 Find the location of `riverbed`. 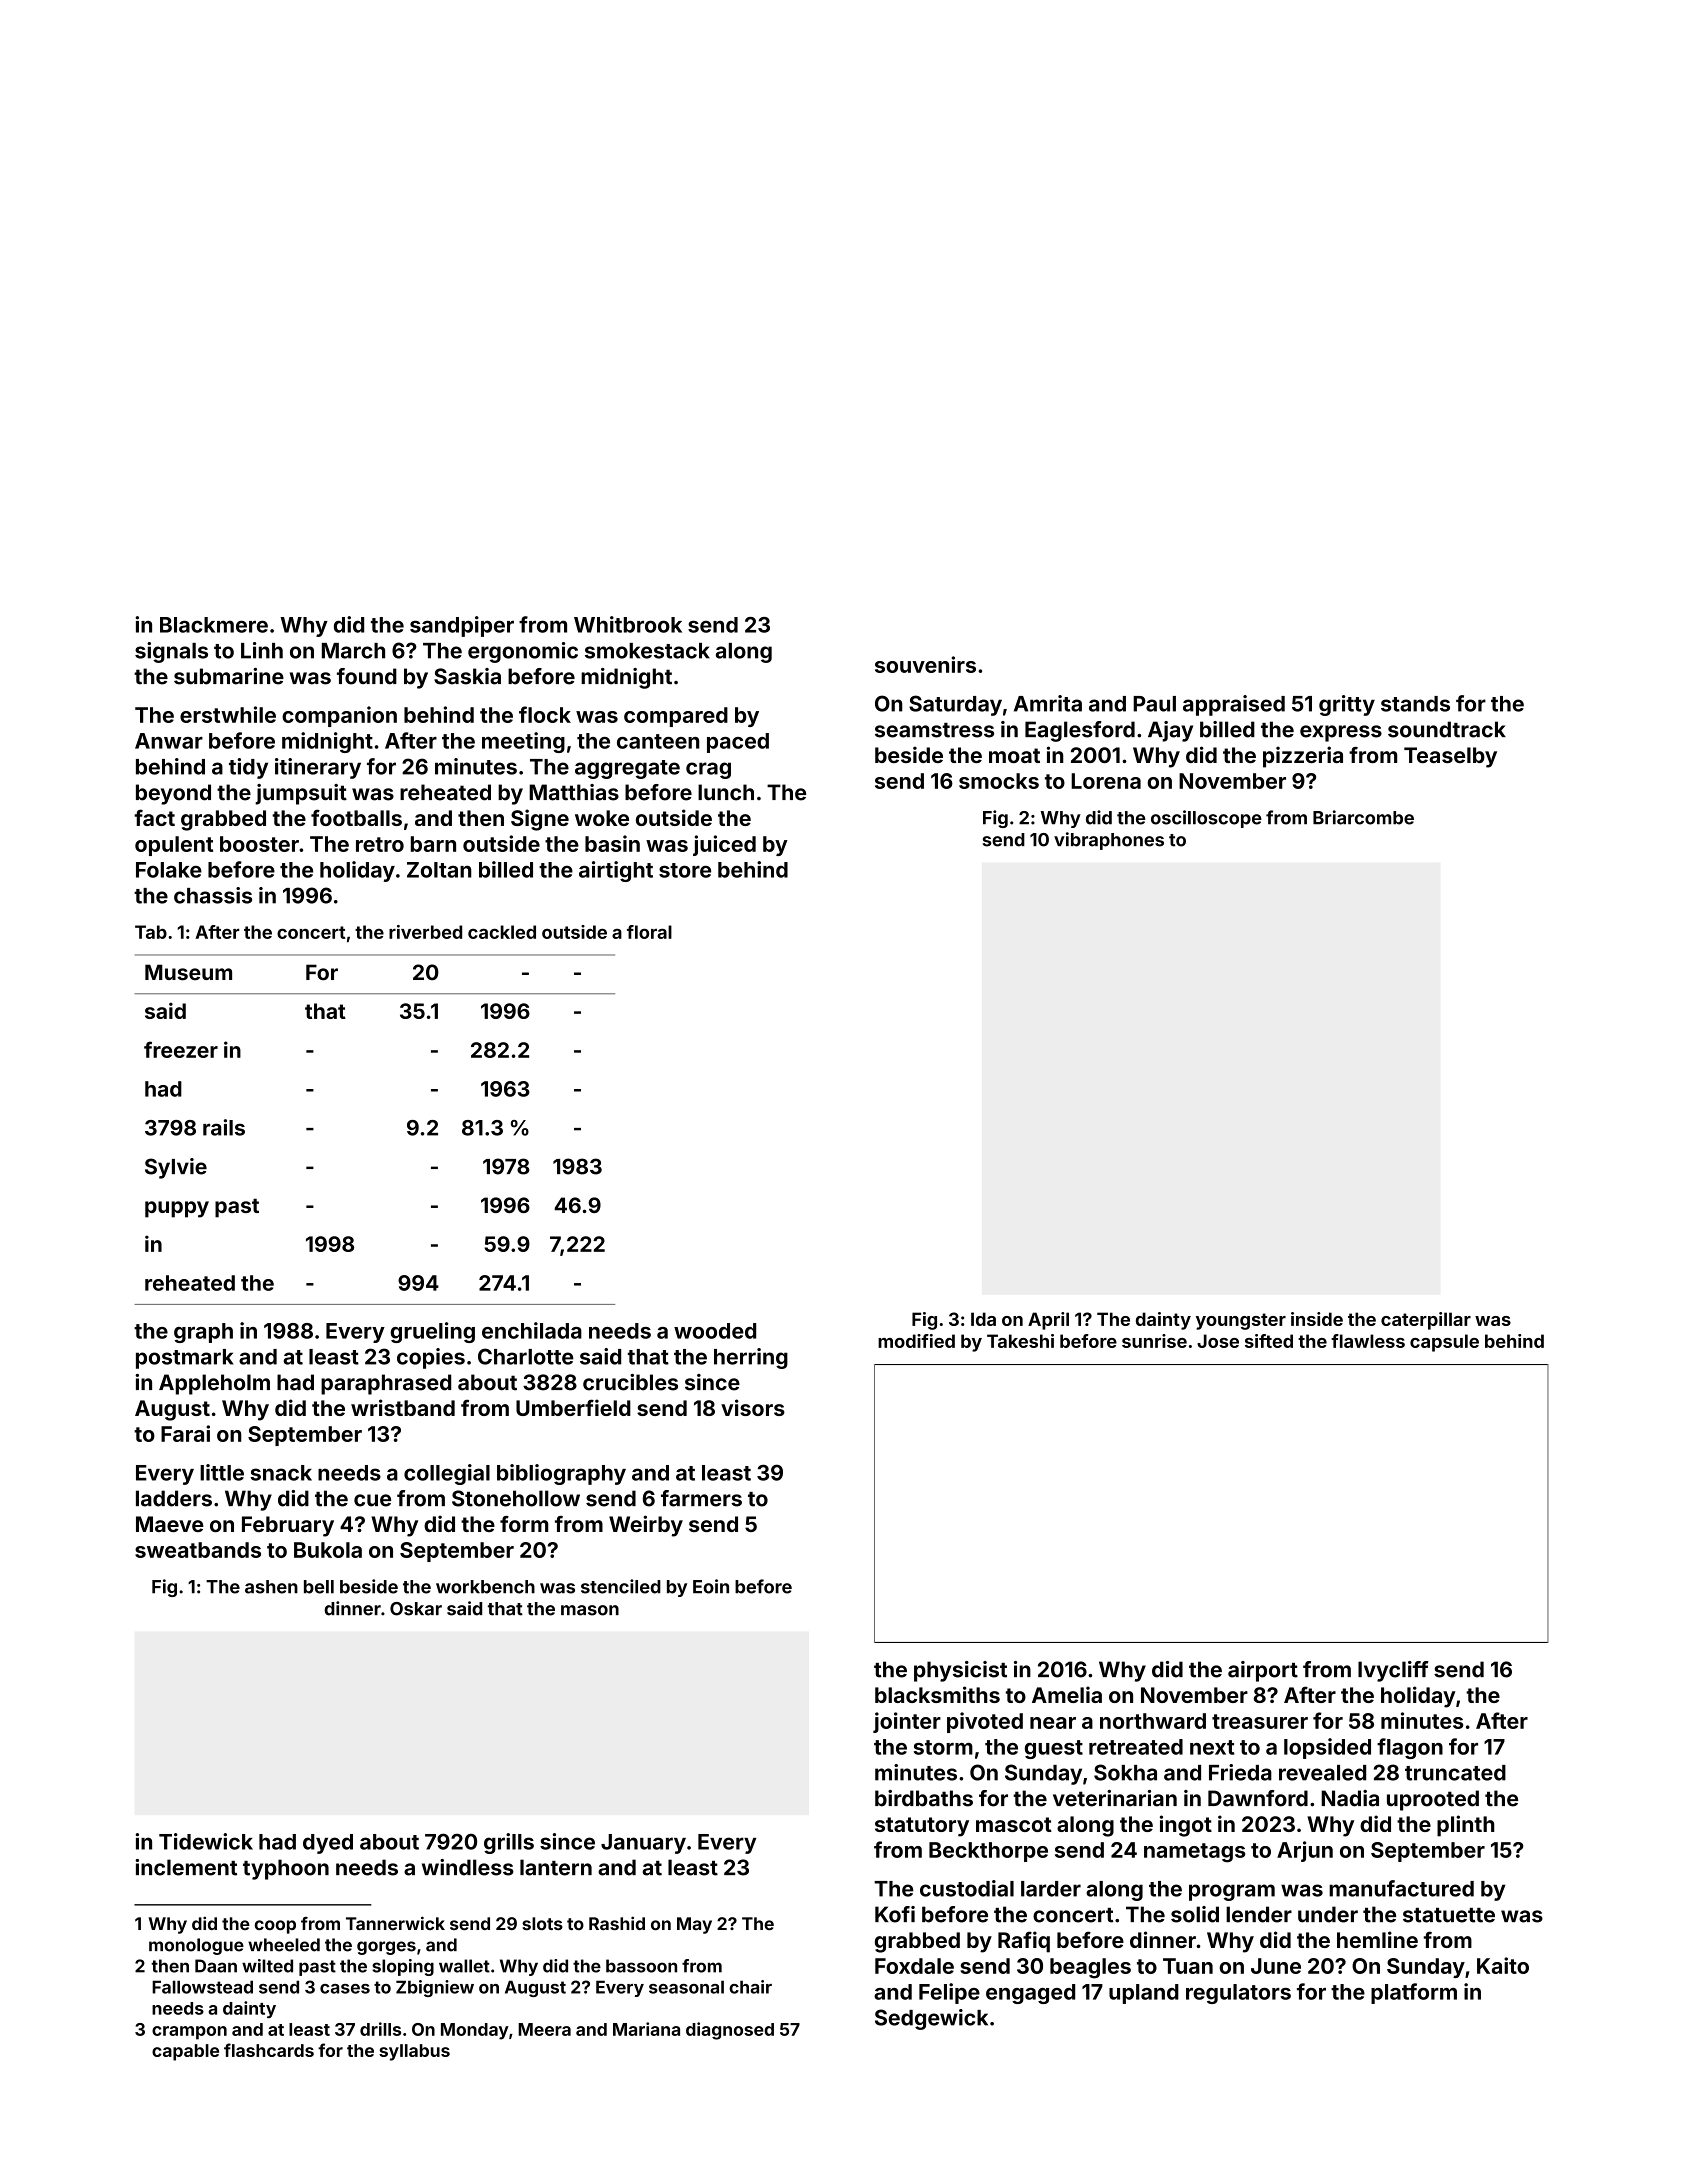

riverbed is located at coordinates (425, 932).
